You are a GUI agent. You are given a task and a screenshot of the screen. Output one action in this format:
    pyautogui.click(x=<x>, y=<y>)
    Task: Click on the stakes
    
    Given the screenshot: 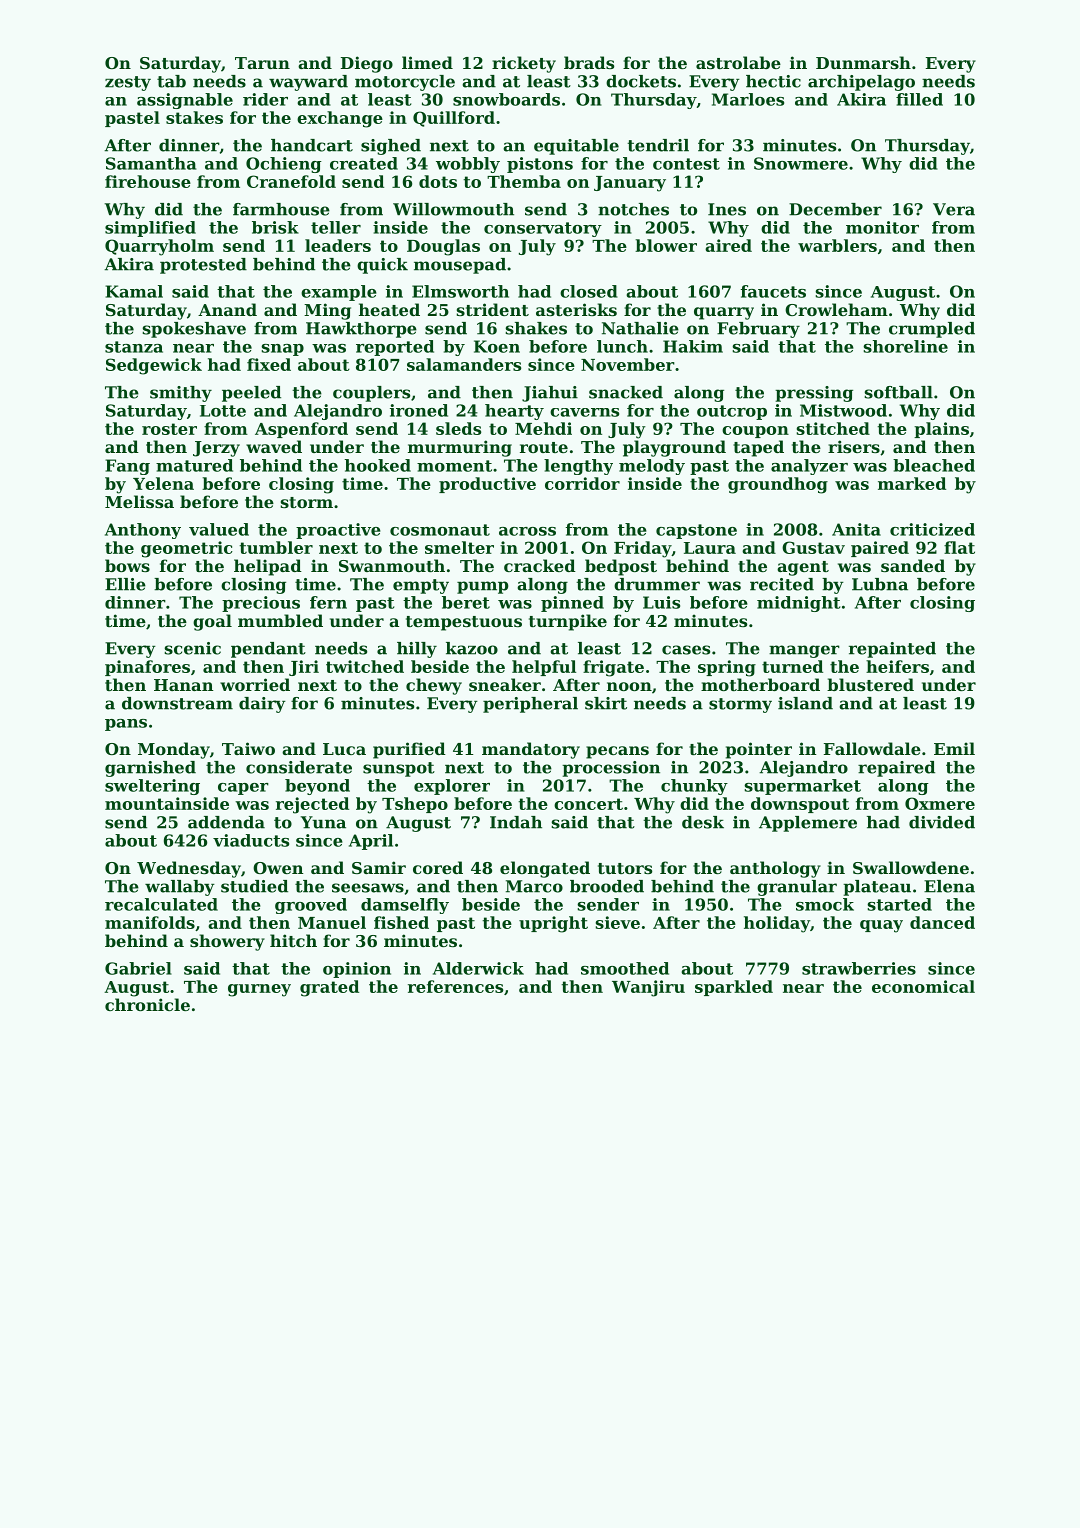 What is the action you would take?
    pyautogui.click(x=194, y=117)
